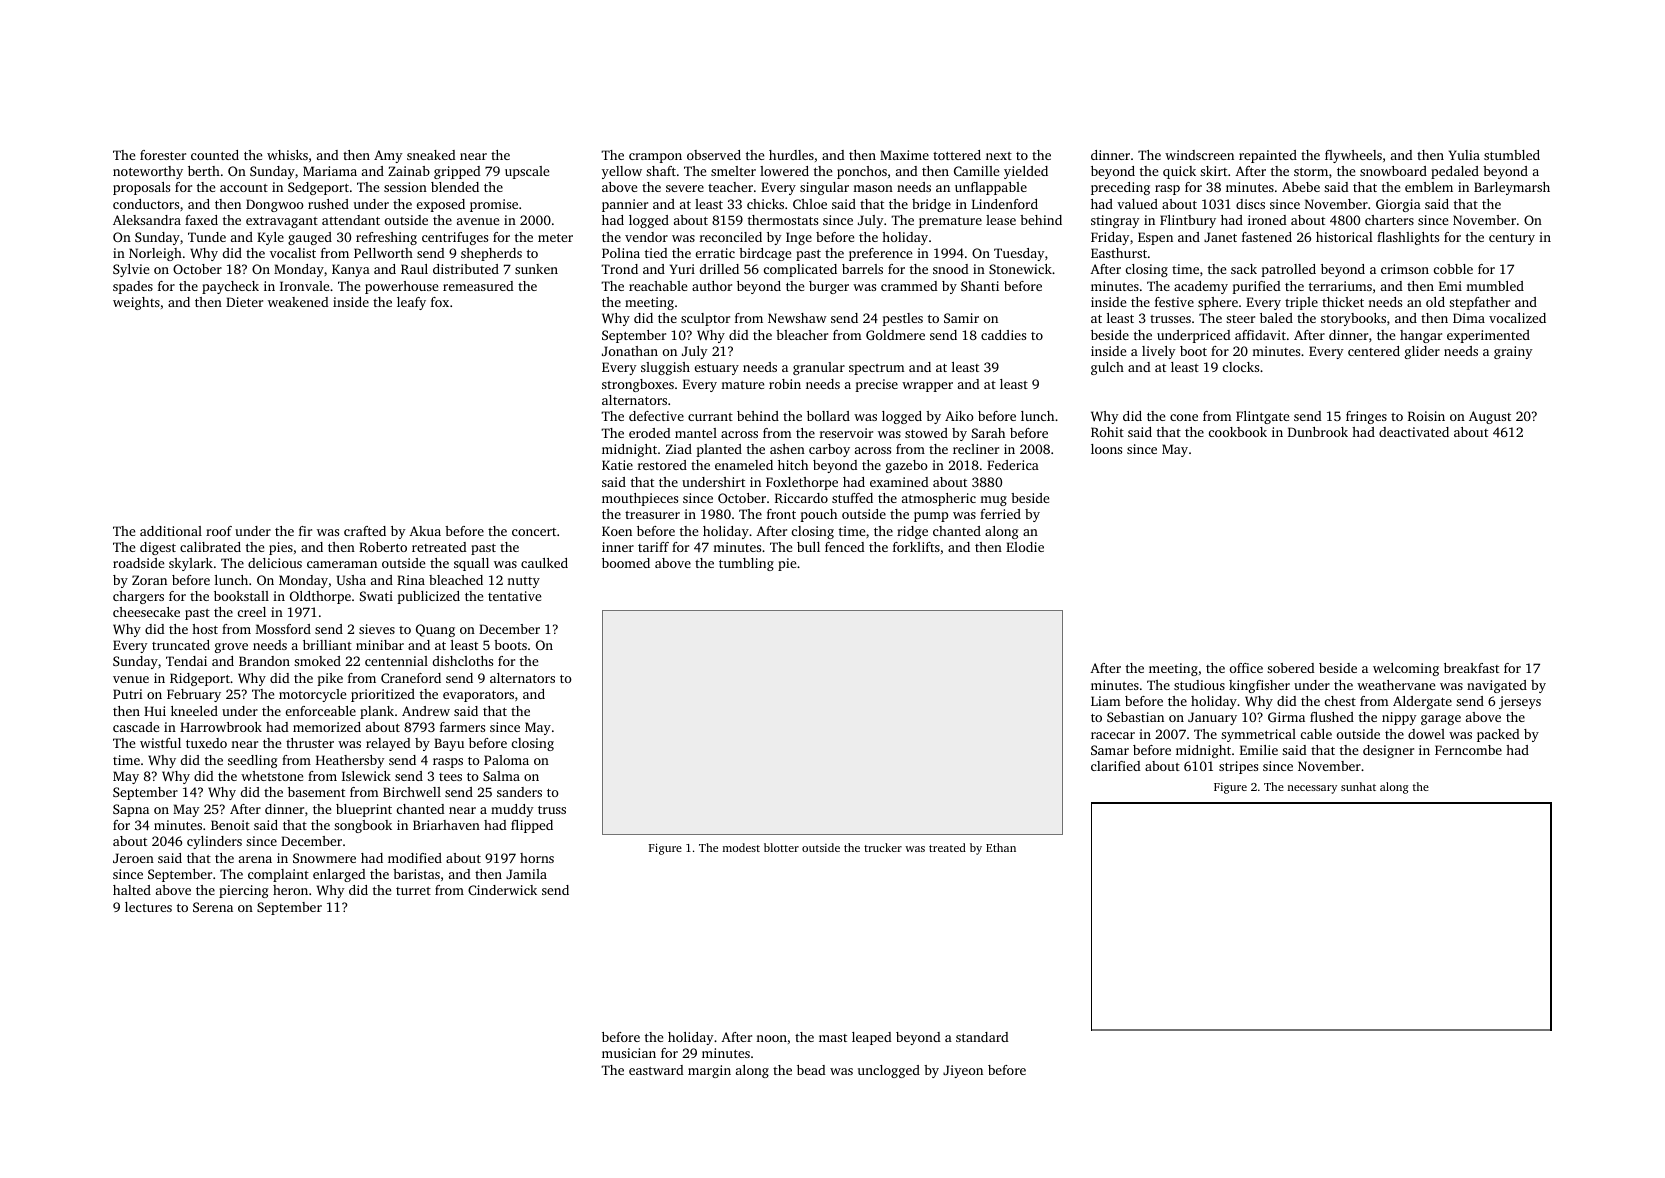 This screenshot has height=1178, width=1665. I want to click on blotter, so click(781, 847).
